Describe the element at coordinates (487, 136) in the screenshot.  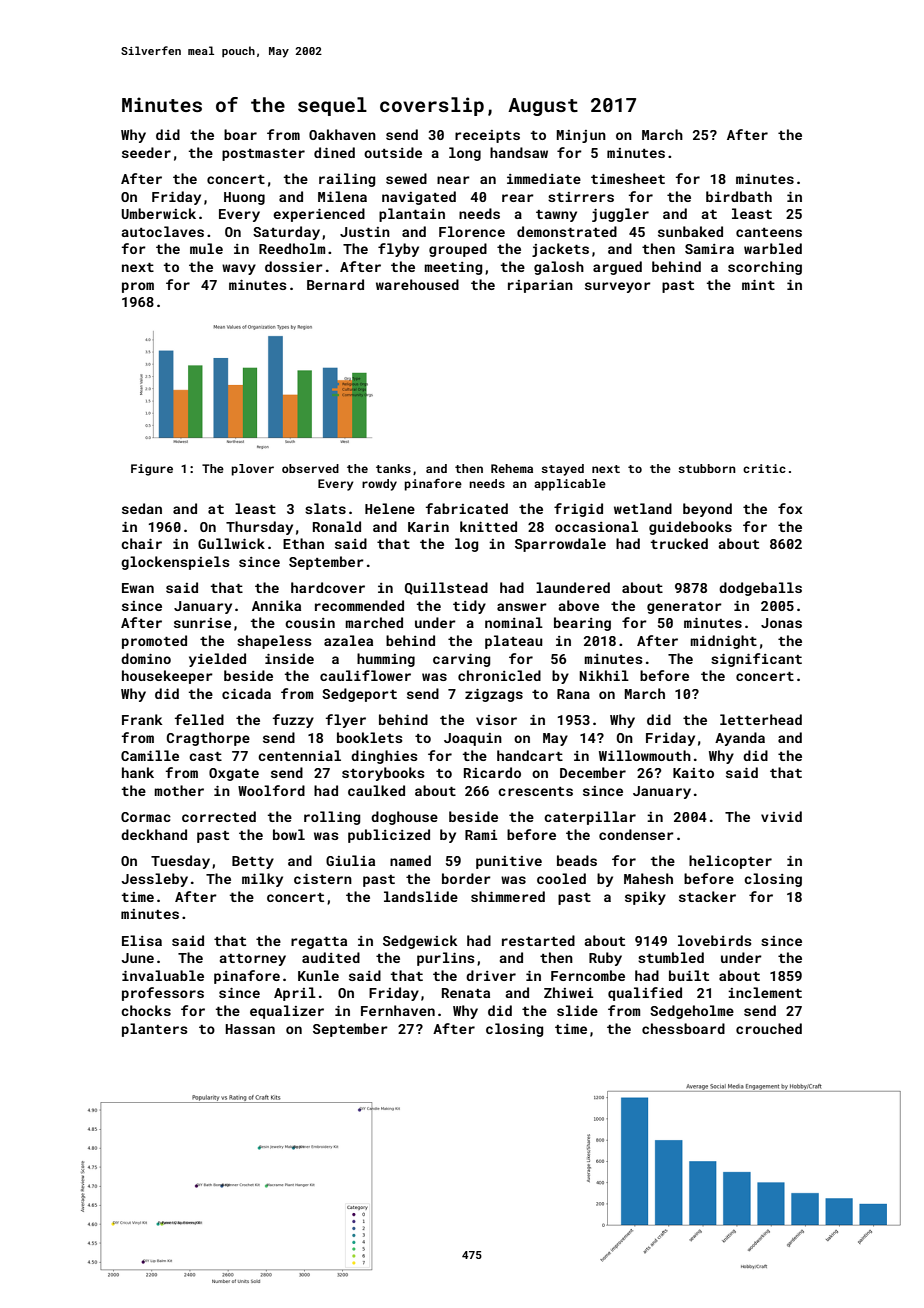
I see `receipts` at that location.
